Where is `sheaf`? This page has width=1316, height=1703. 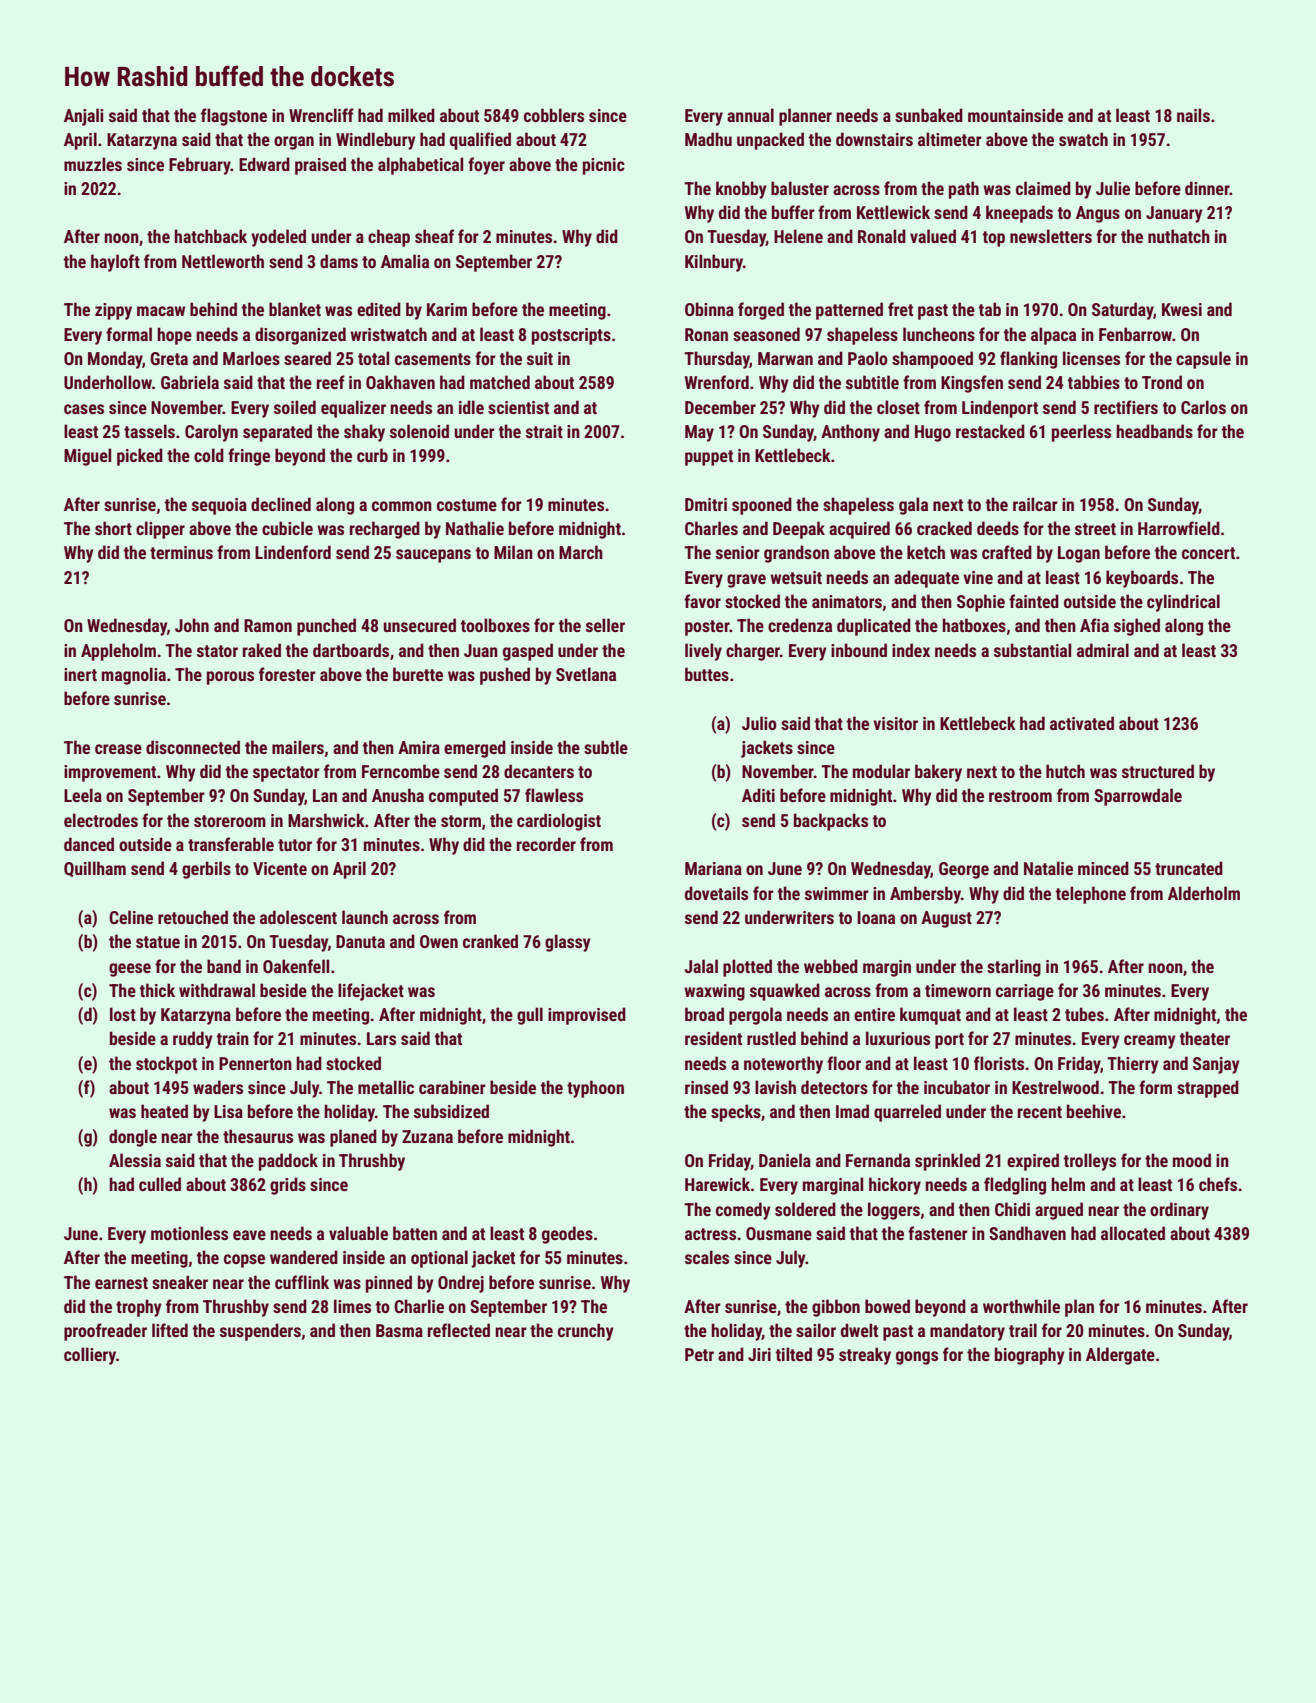
sheaf is located at coordinates (434, 236).
